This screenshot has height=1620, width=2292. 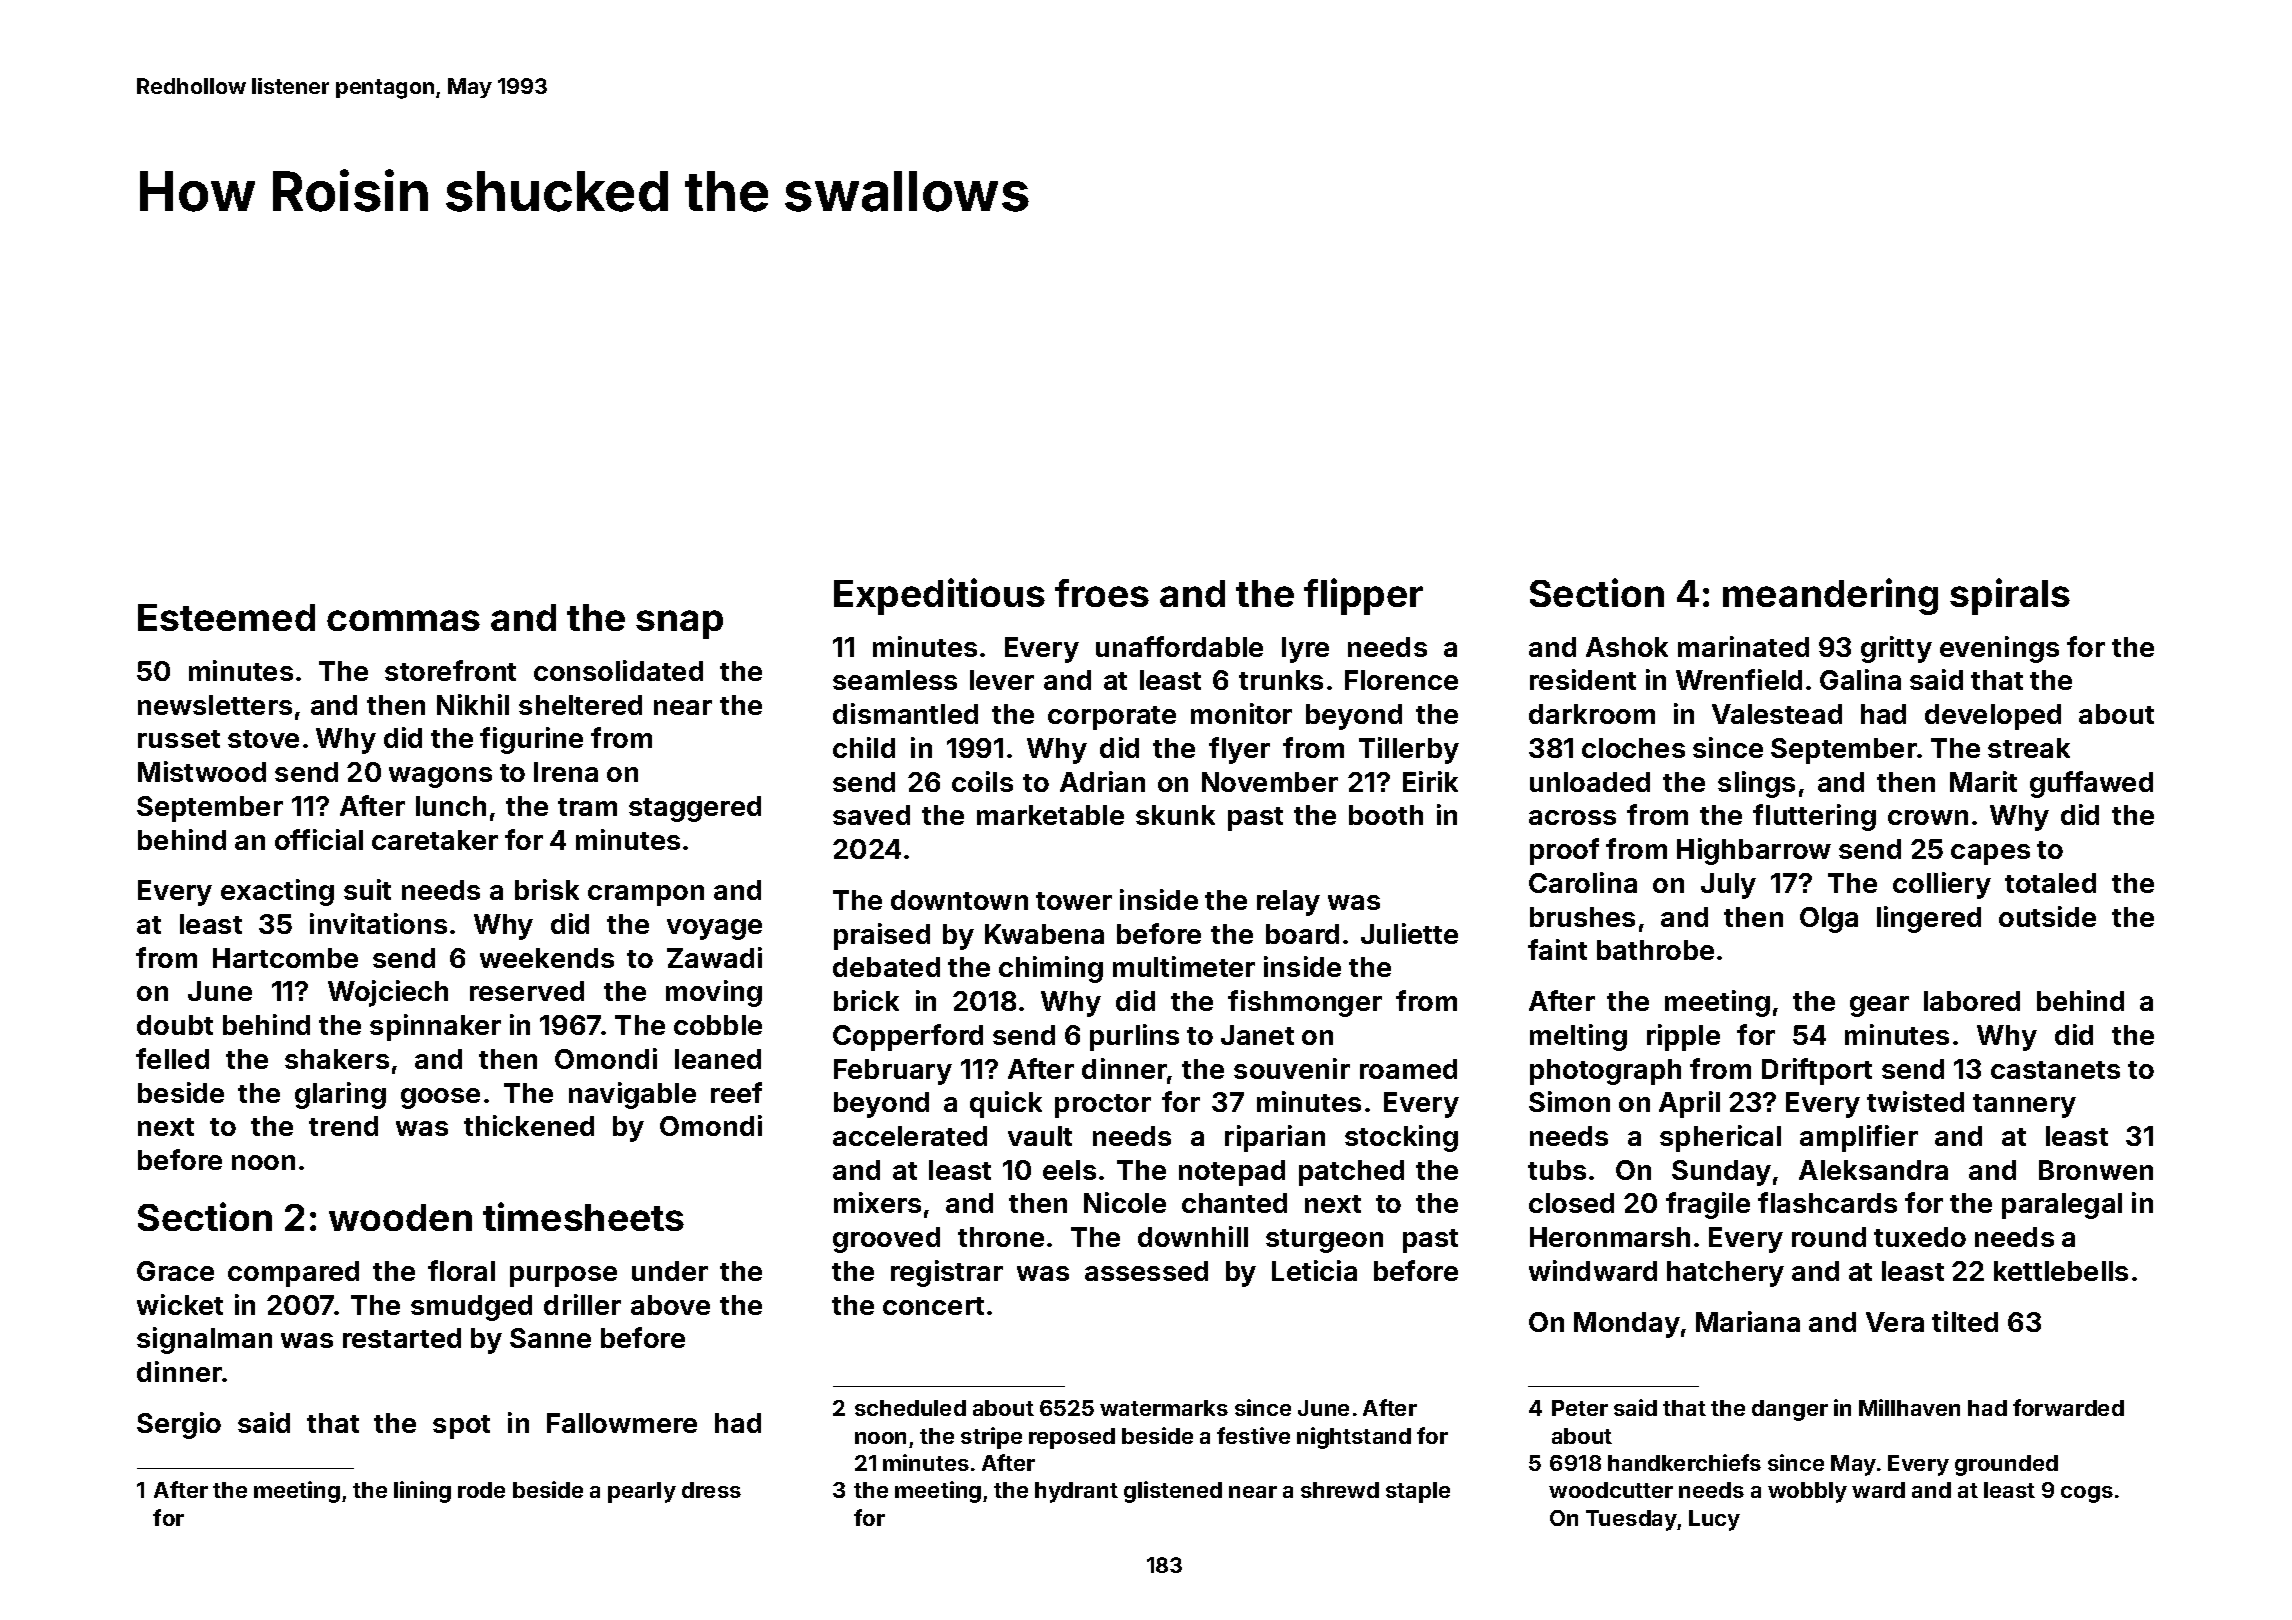 I want to click on spherical, so click(x=1720, y=1138).
